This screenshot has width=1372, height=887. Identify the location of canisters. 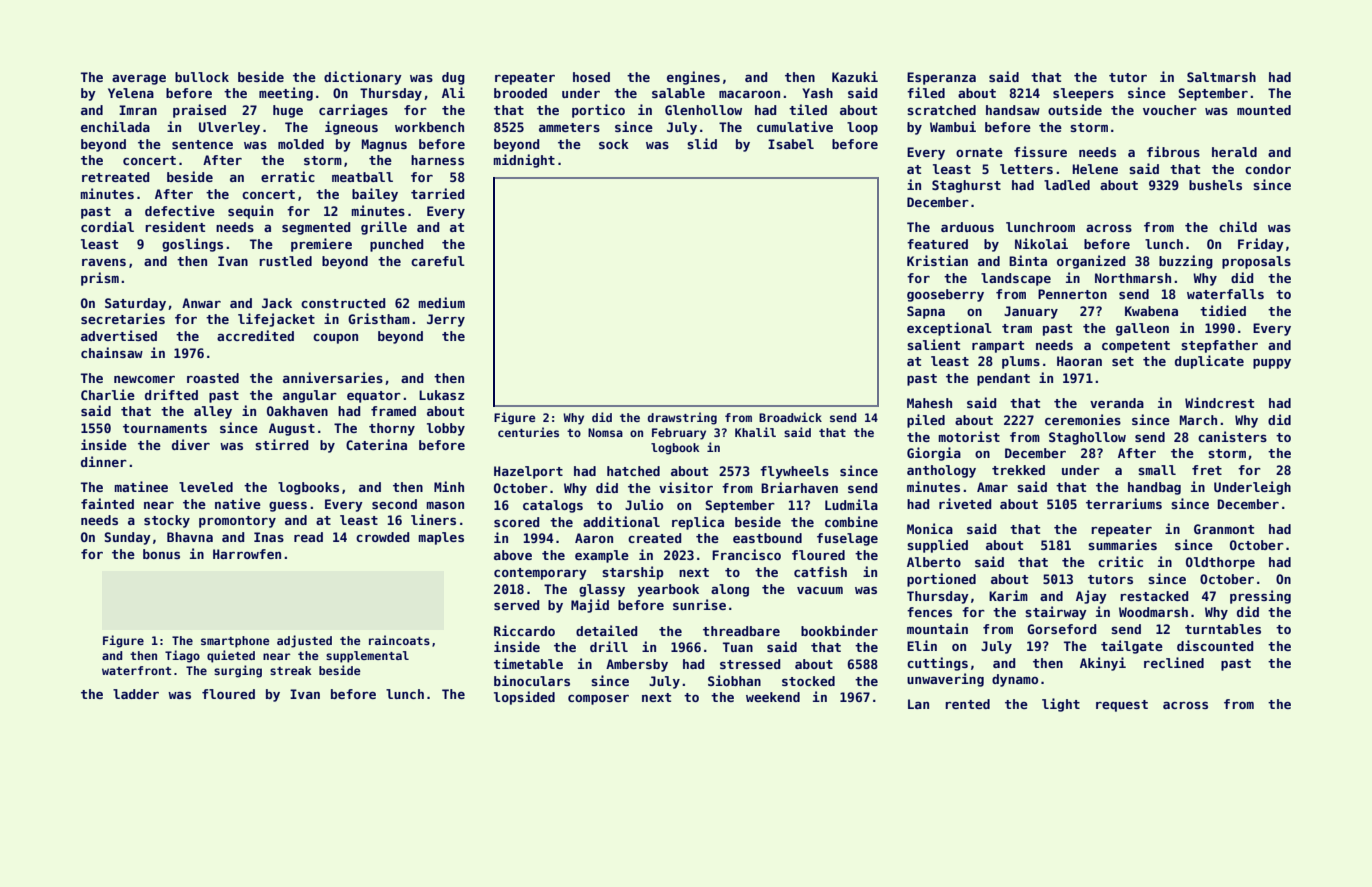
(1232, 436).
